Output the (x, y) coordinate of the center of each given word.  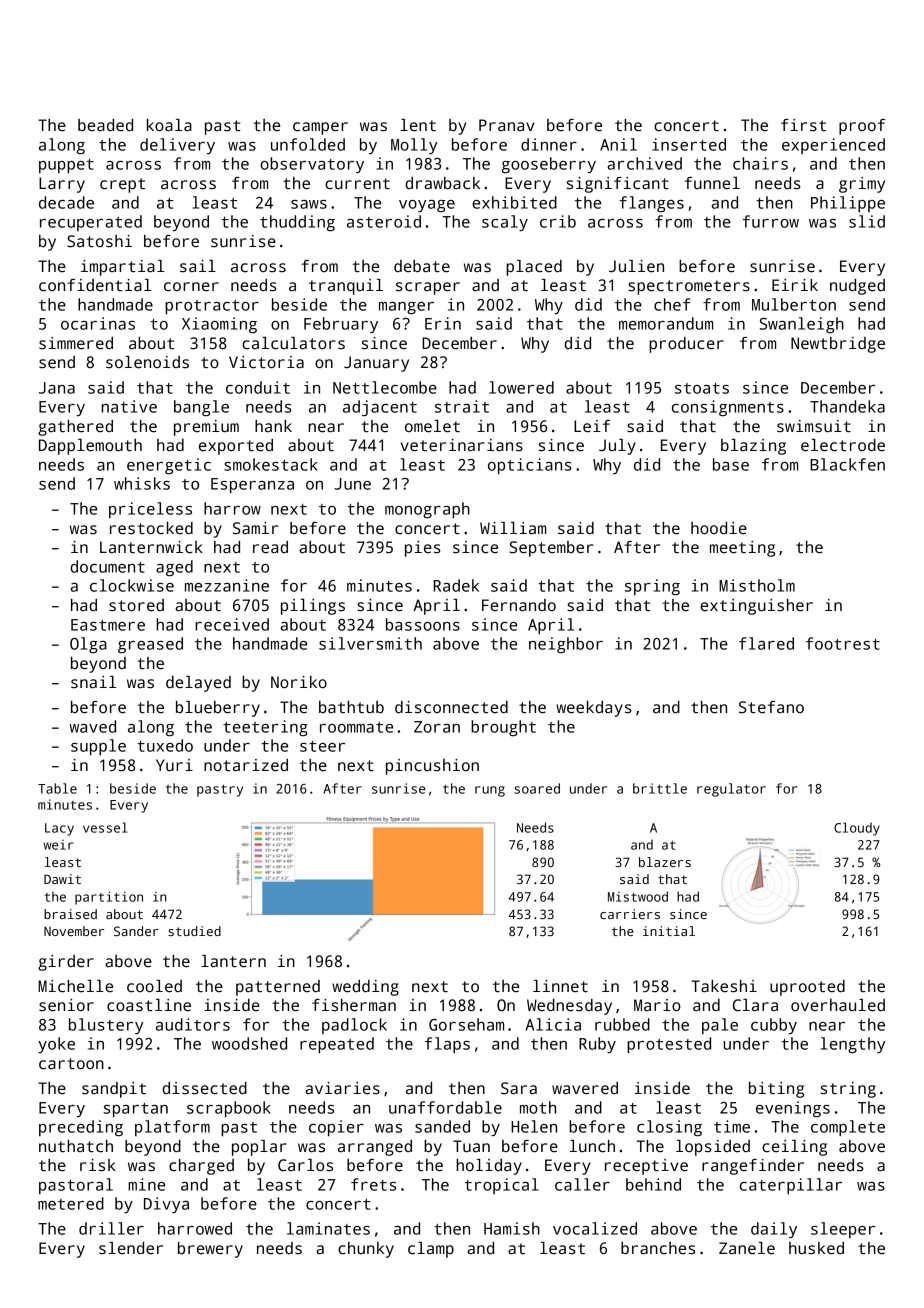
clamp (431, 1250)
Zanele (747, 1248)
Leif (592, 426)
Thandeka (847, 406)
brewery (210, 1250)
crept (122, 185)
